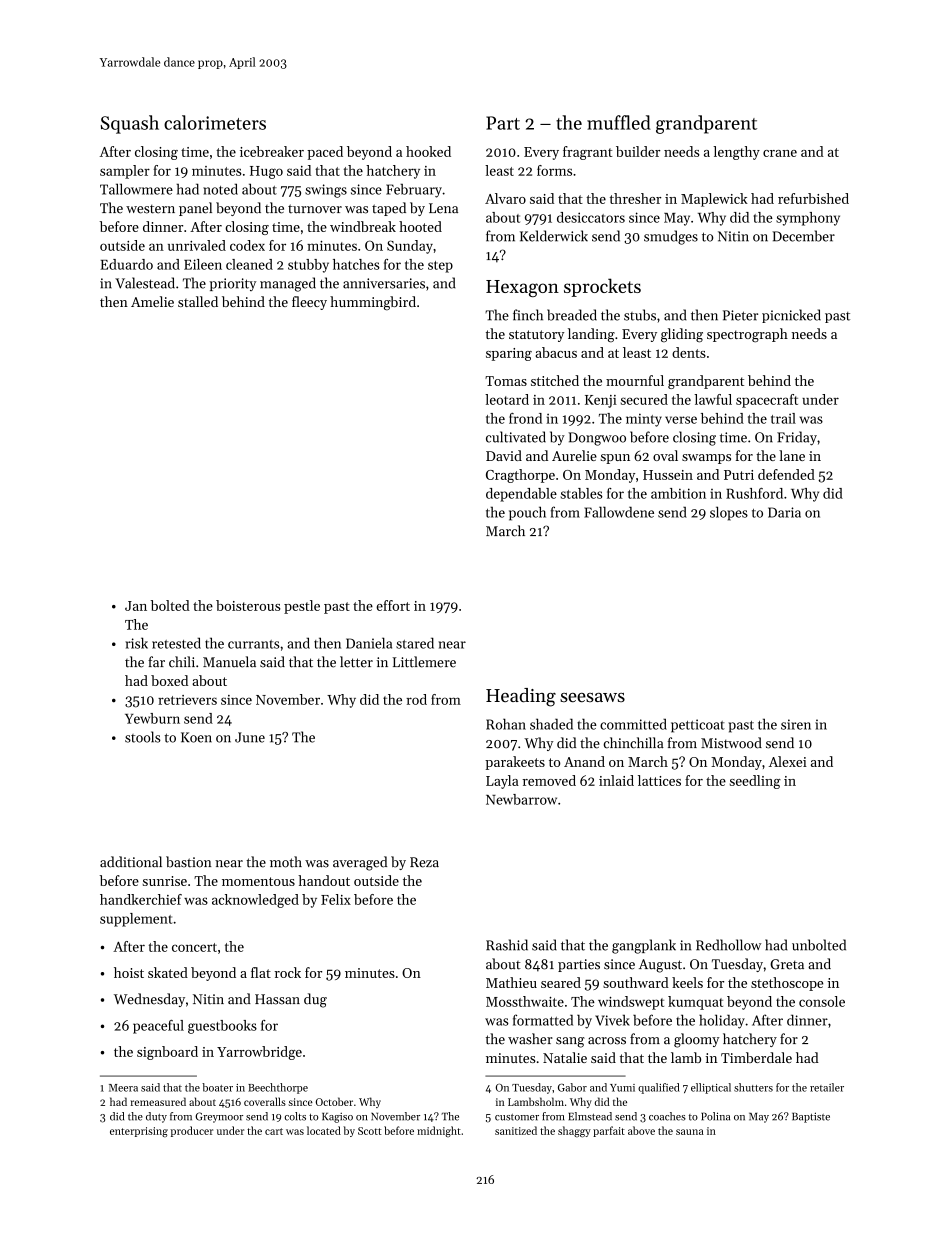 The width and height of the document is (952, 1233). Describe the element at coordinates (522, 288) in the document. I see `Hexagon` at that location.
